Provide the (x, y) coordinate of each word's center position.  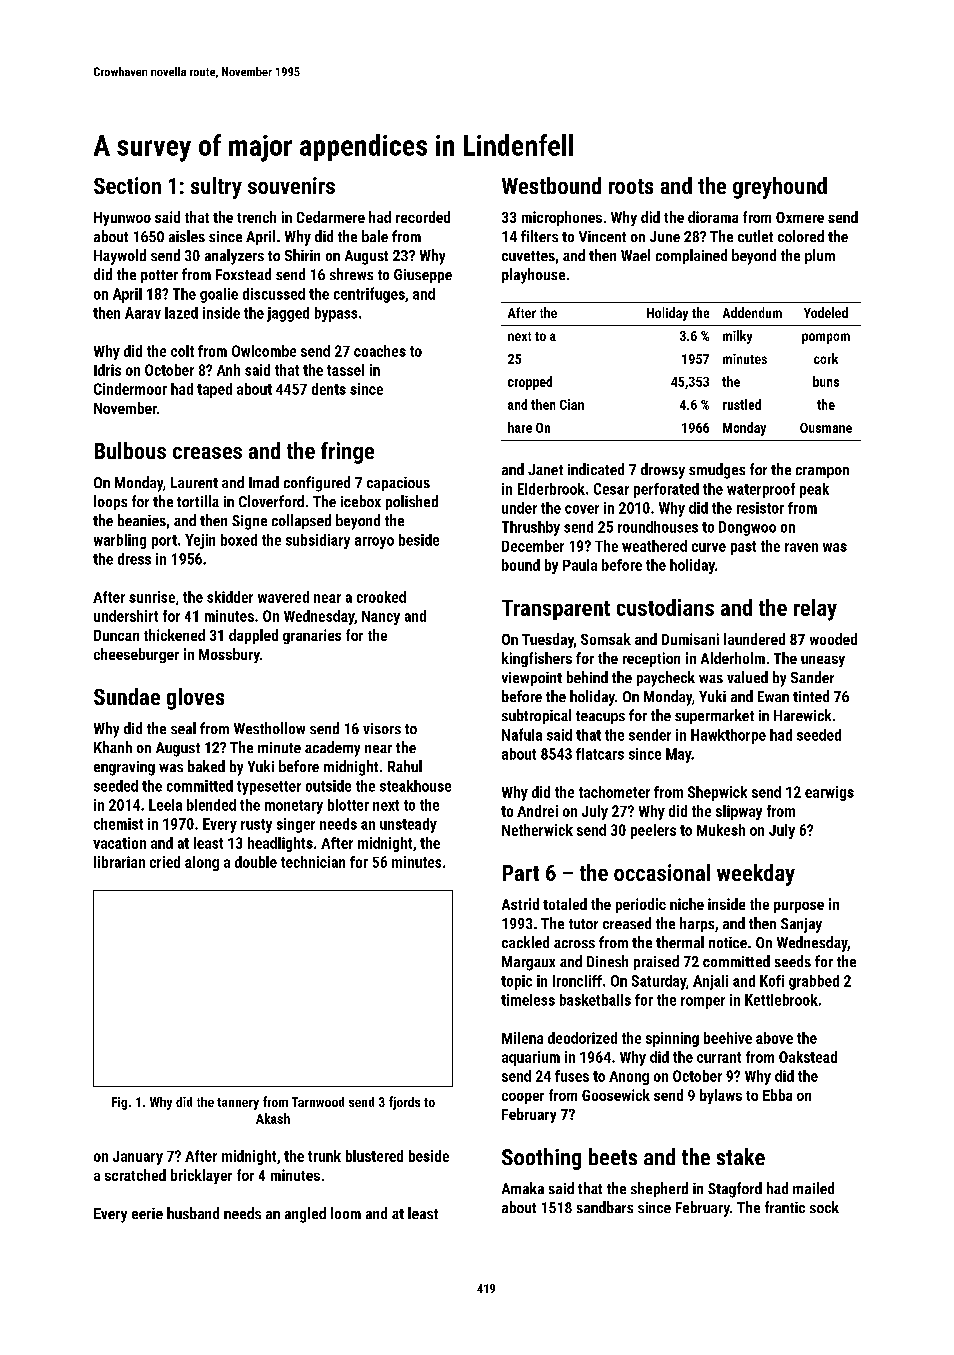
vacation (119, 843)
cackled (525, 942)
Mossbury (229, 655)
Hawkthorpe (728, 736)
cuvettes (528, 256)
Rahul (405, 766)
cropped (530, 383)
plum (820, 256)
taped (214, 390)
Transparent (556, 610)
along (202, 863)
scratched (135, 1175)
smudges (717, 471)
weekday (756, 875)
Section (127, 185)
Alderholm (733, 658)
